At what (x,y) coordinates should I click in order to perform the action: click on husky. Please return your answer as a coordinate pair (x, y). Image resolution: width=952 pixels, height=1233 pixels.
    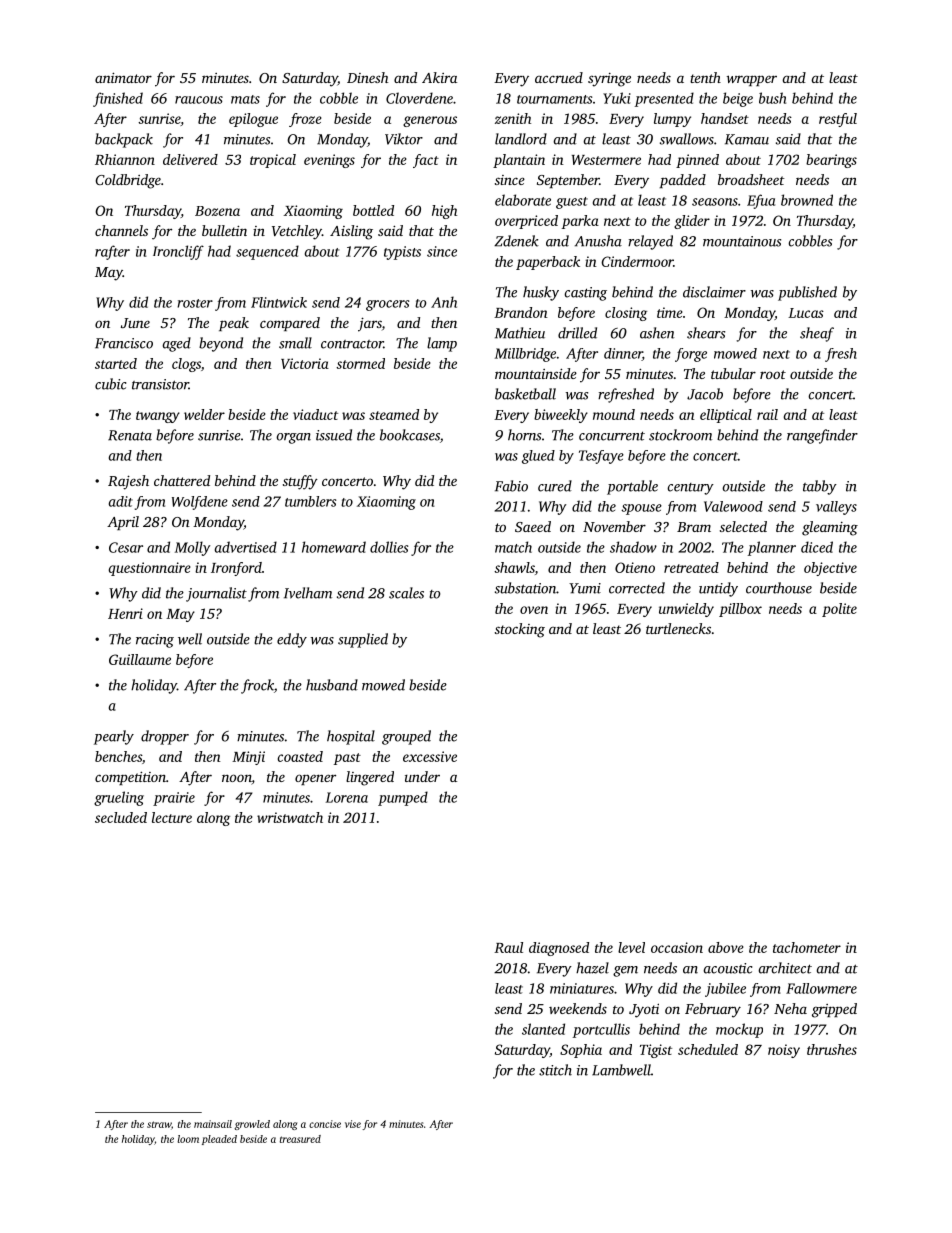
    Looking at the image, I should click on (541, 293).
